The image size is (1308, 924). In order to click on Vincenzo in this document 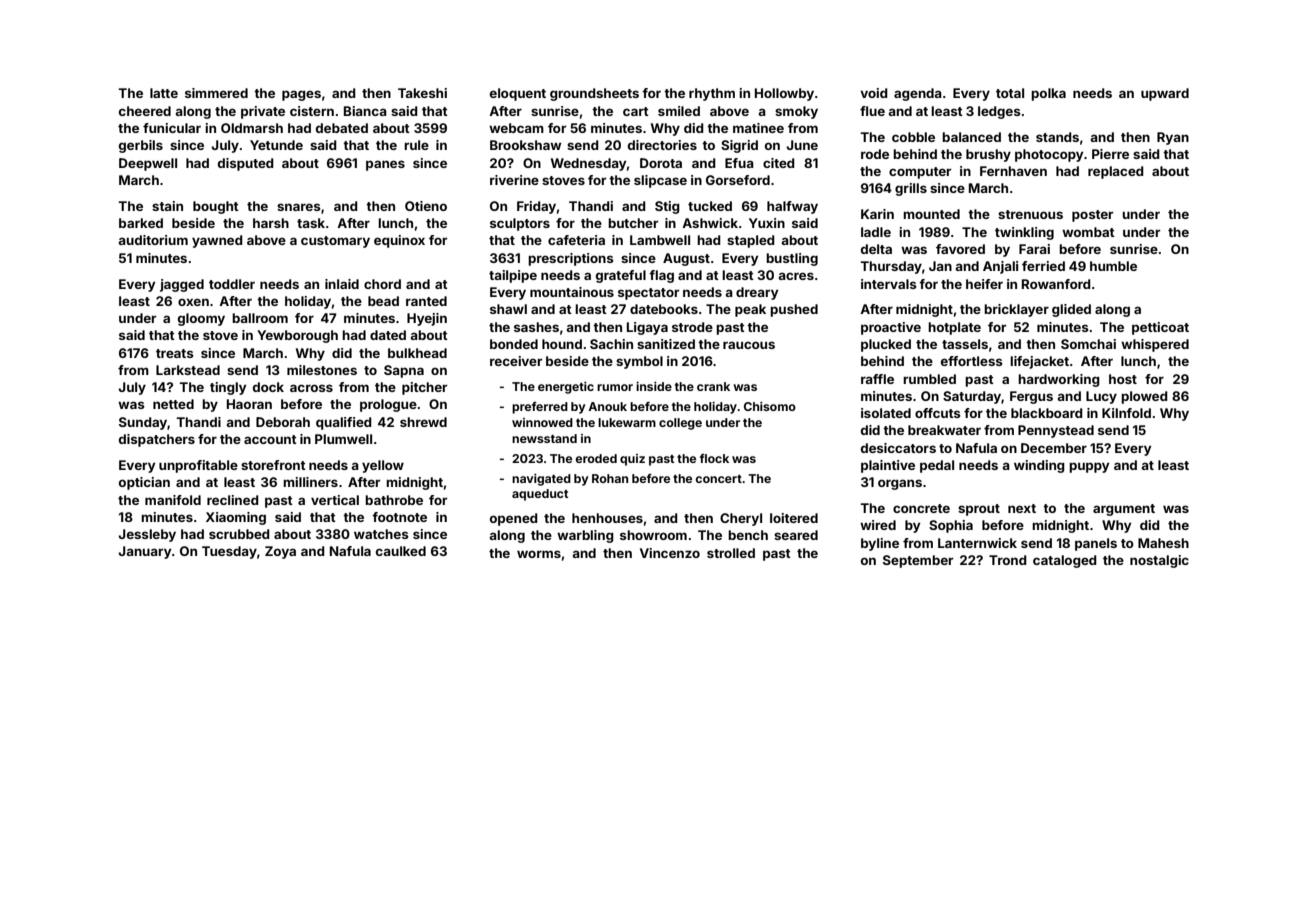, I will do `click(670, 553)`.
